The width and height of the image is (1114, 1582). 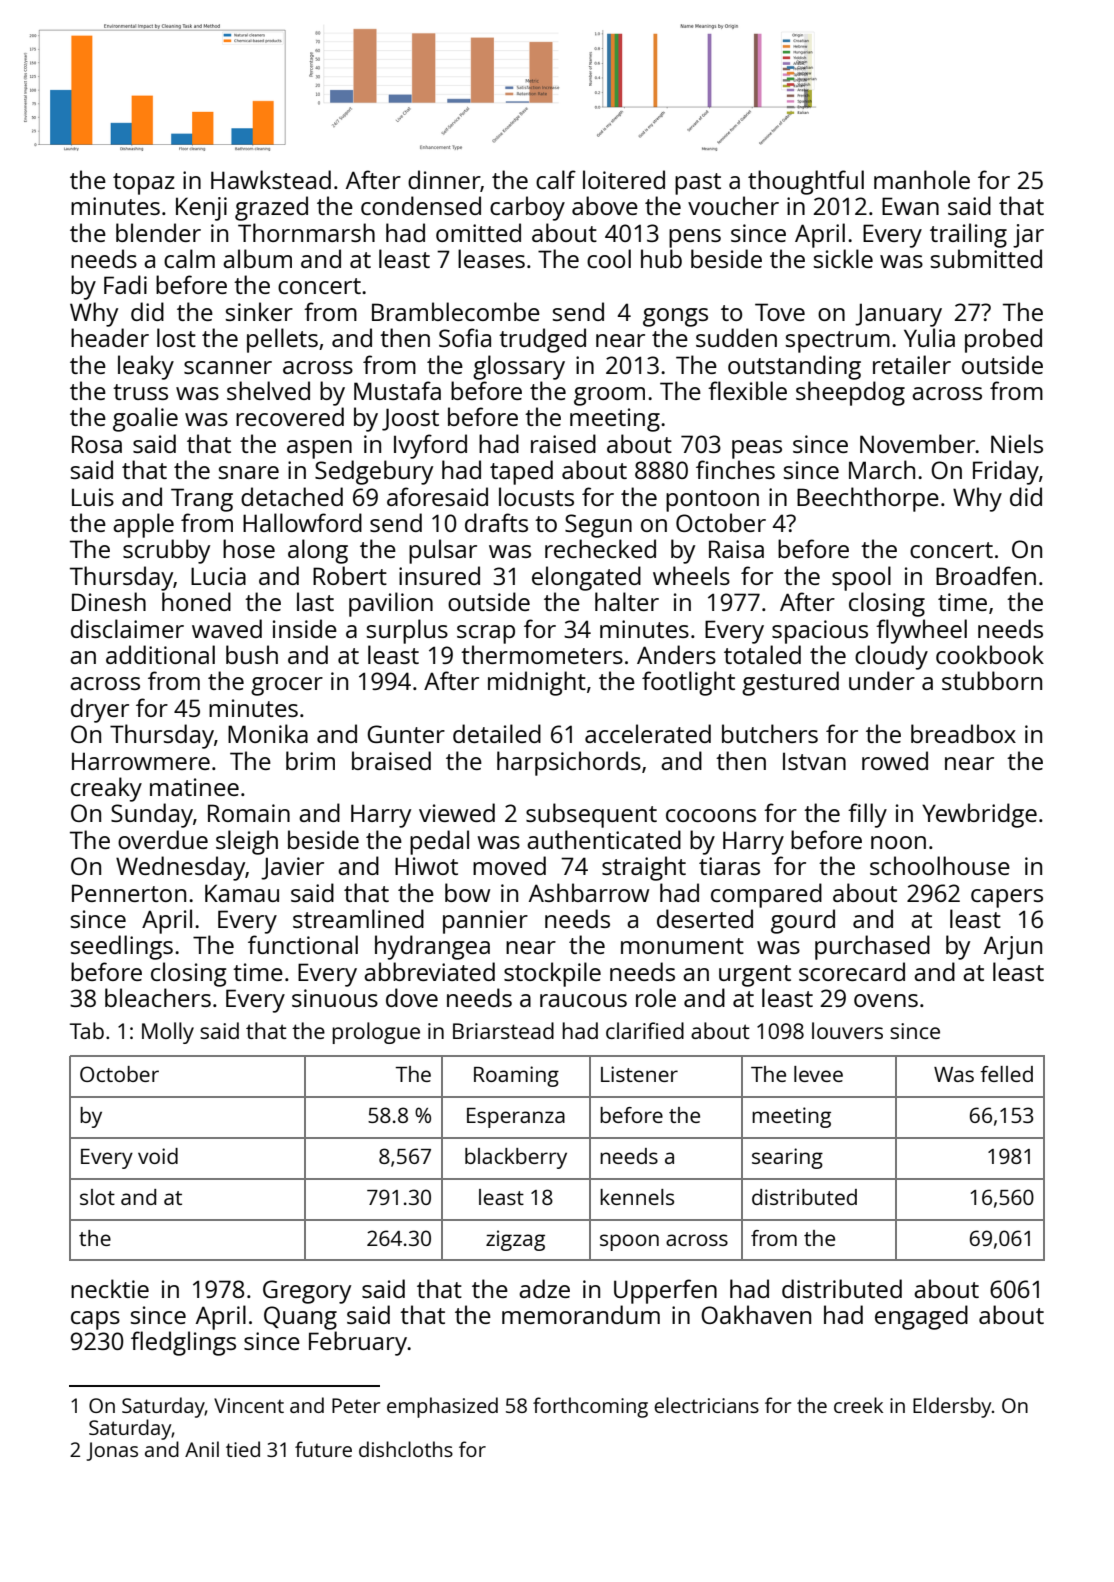 I want to click on prologue, so click(x=376, y=1033).
